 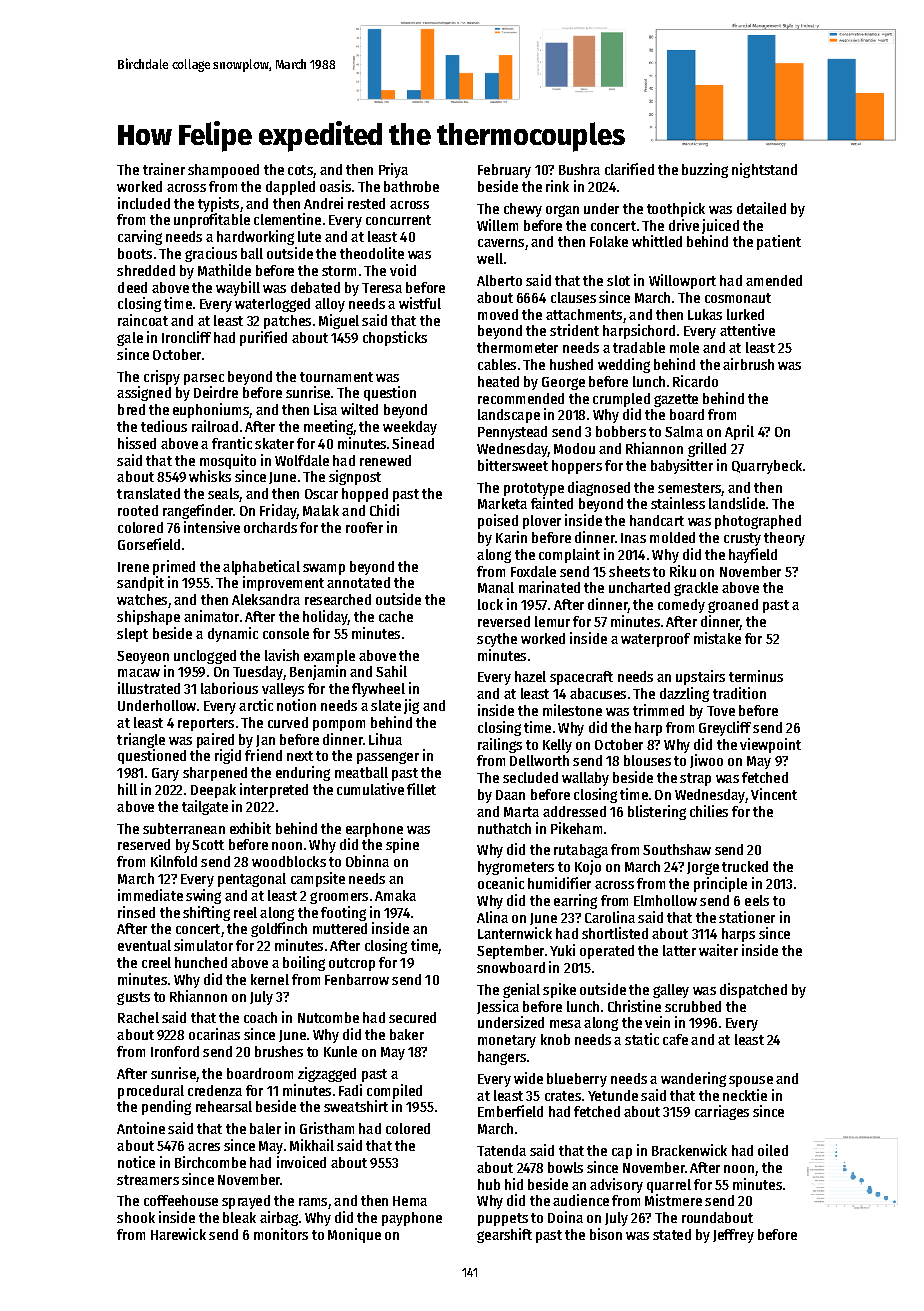 I want to click on Mistmere, so click(x=673, y=1200).
